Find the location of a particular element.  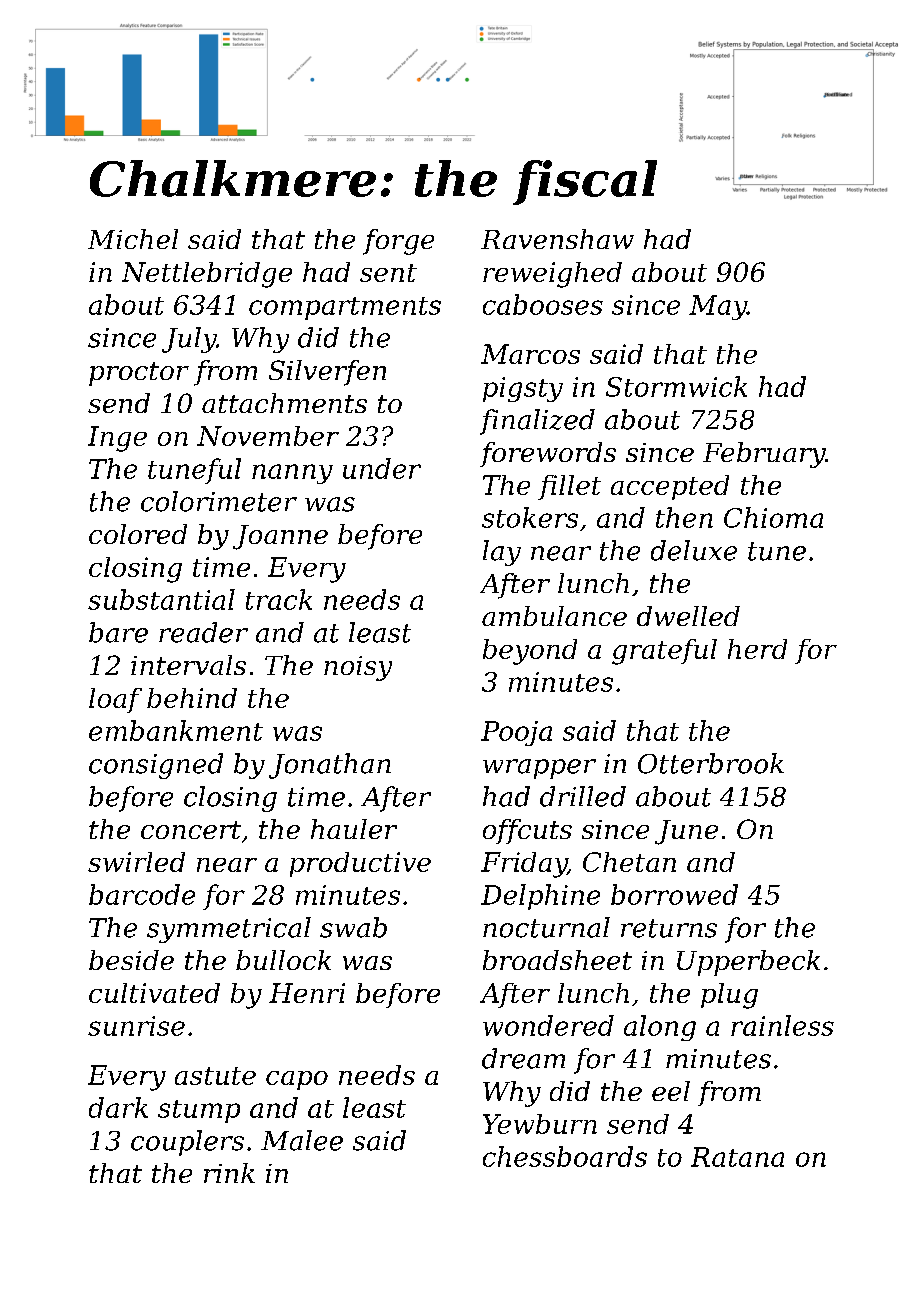

dark is located at coordinates (118, 1107).
